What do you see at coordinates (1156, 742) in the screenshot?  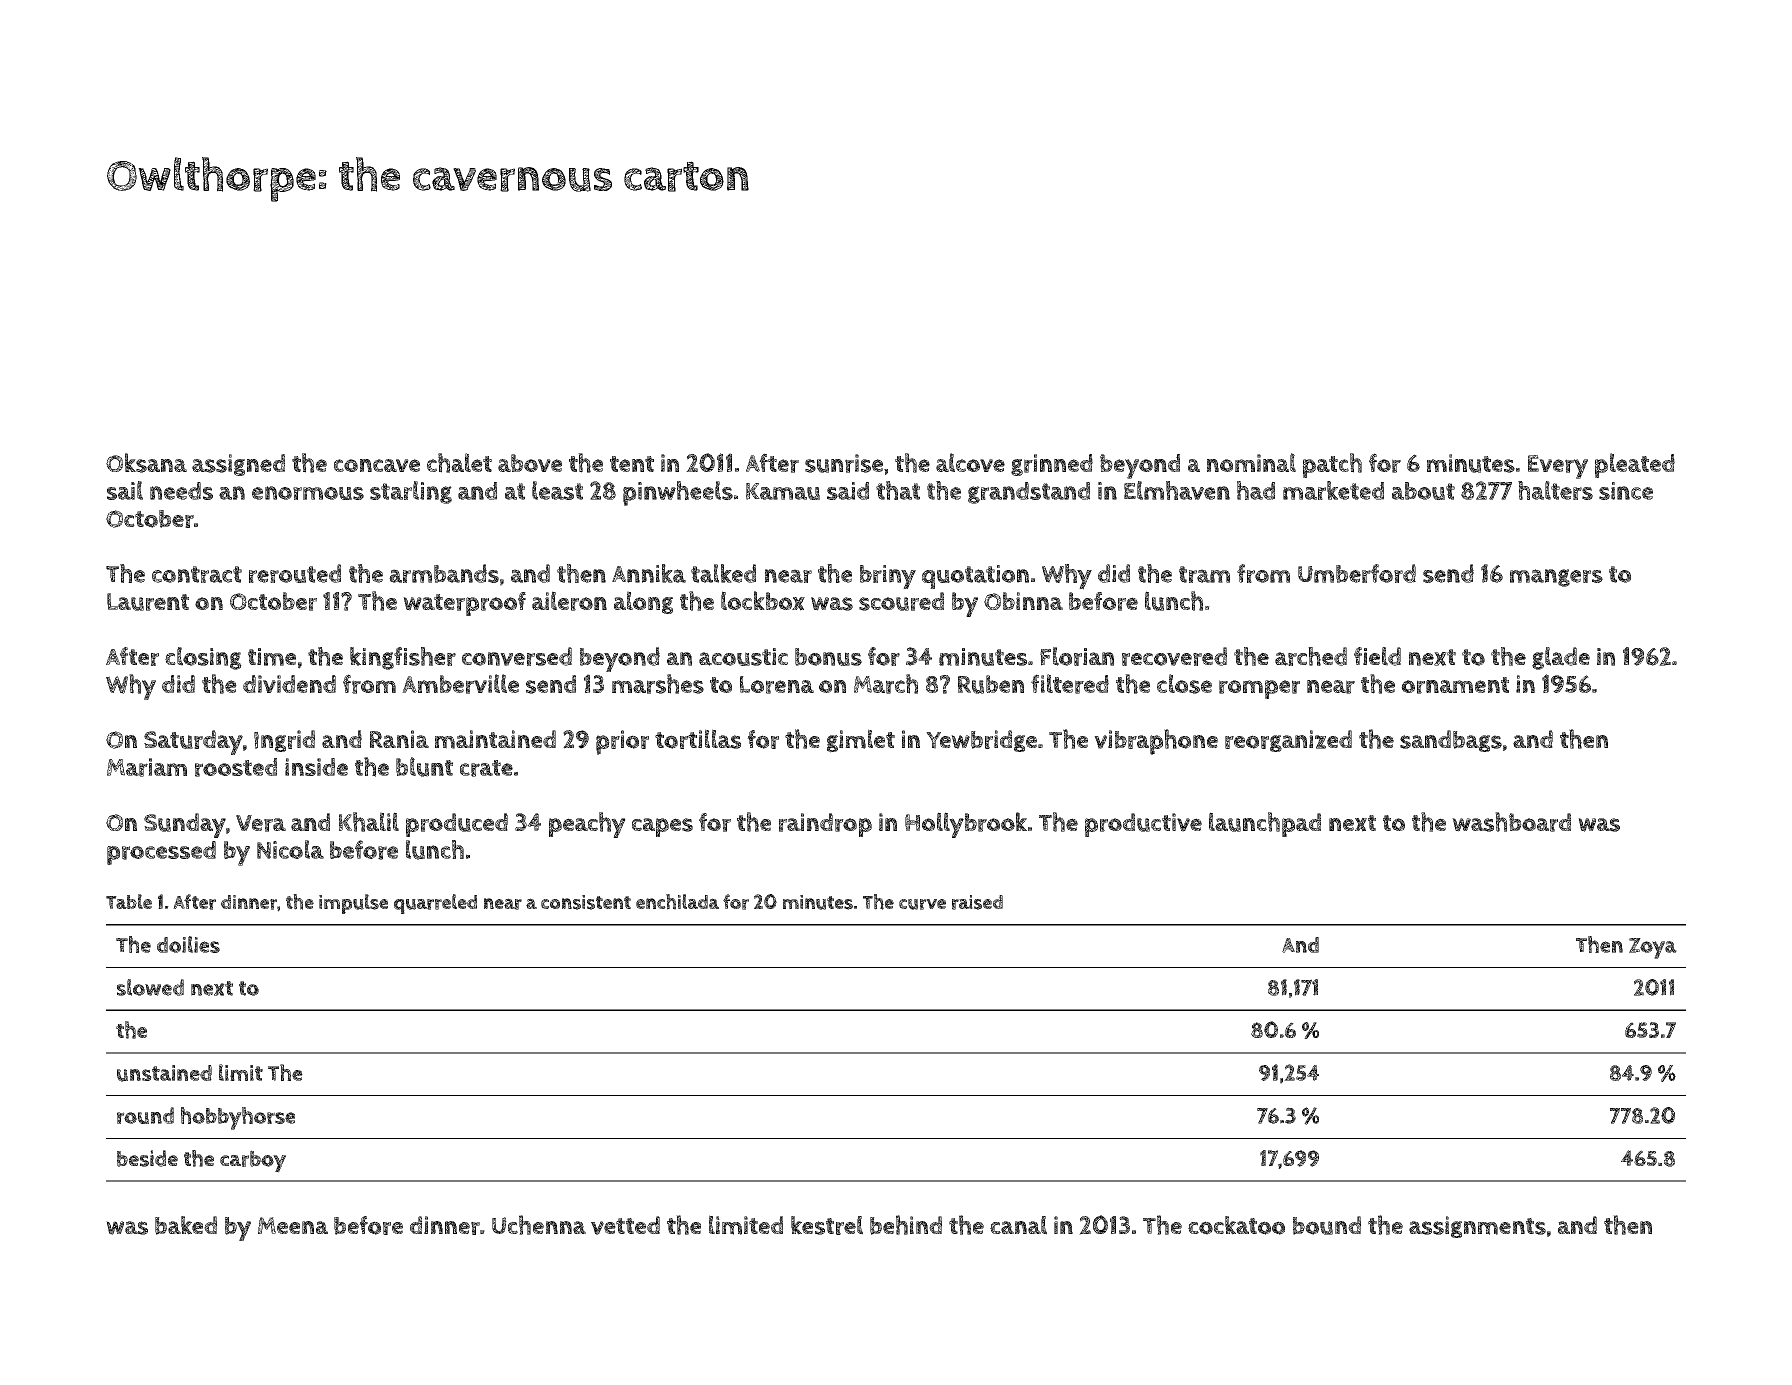 I see `vibraphone` at bounding box center [1156, 742].
